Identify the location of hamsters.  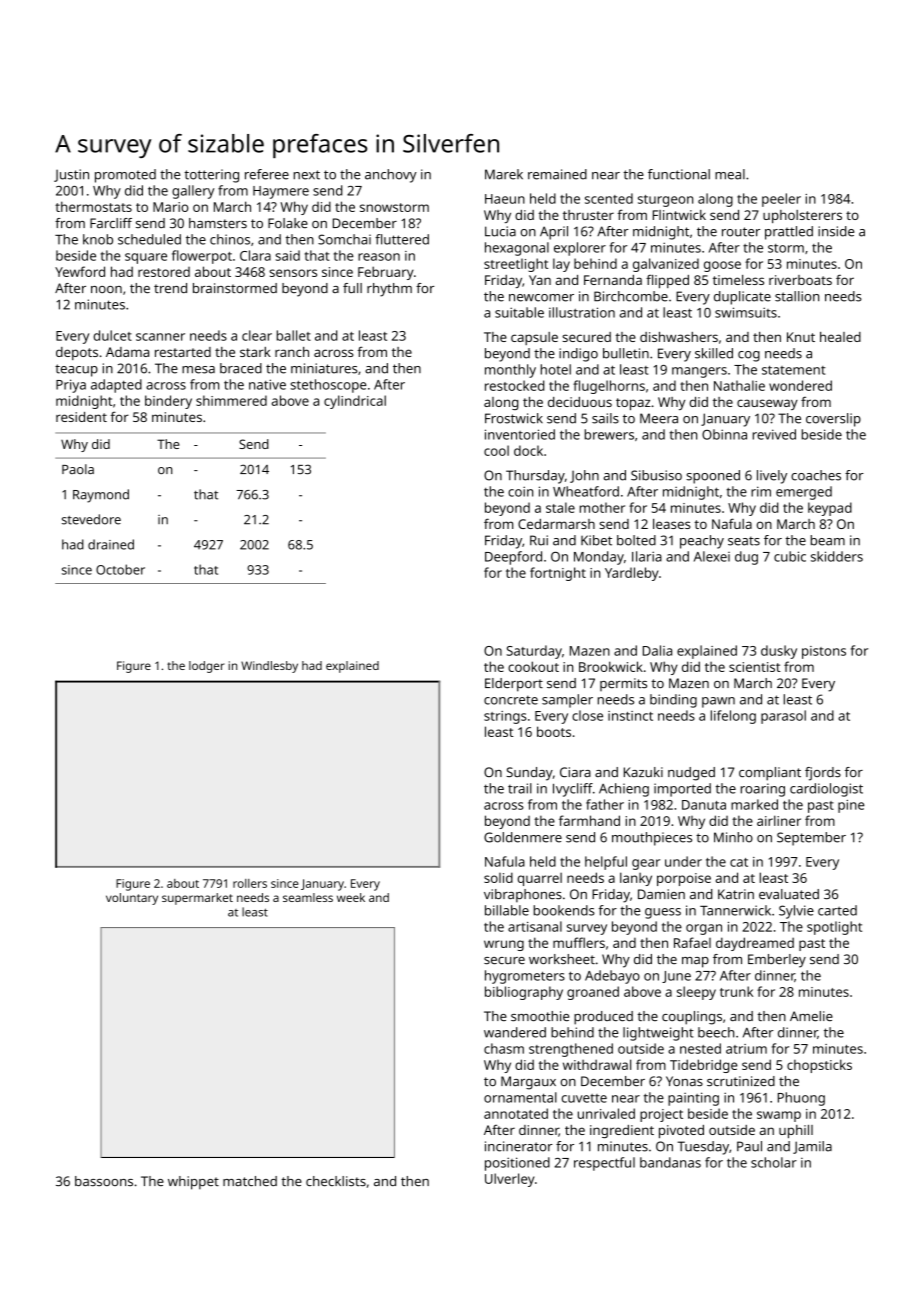
(218, 223).
